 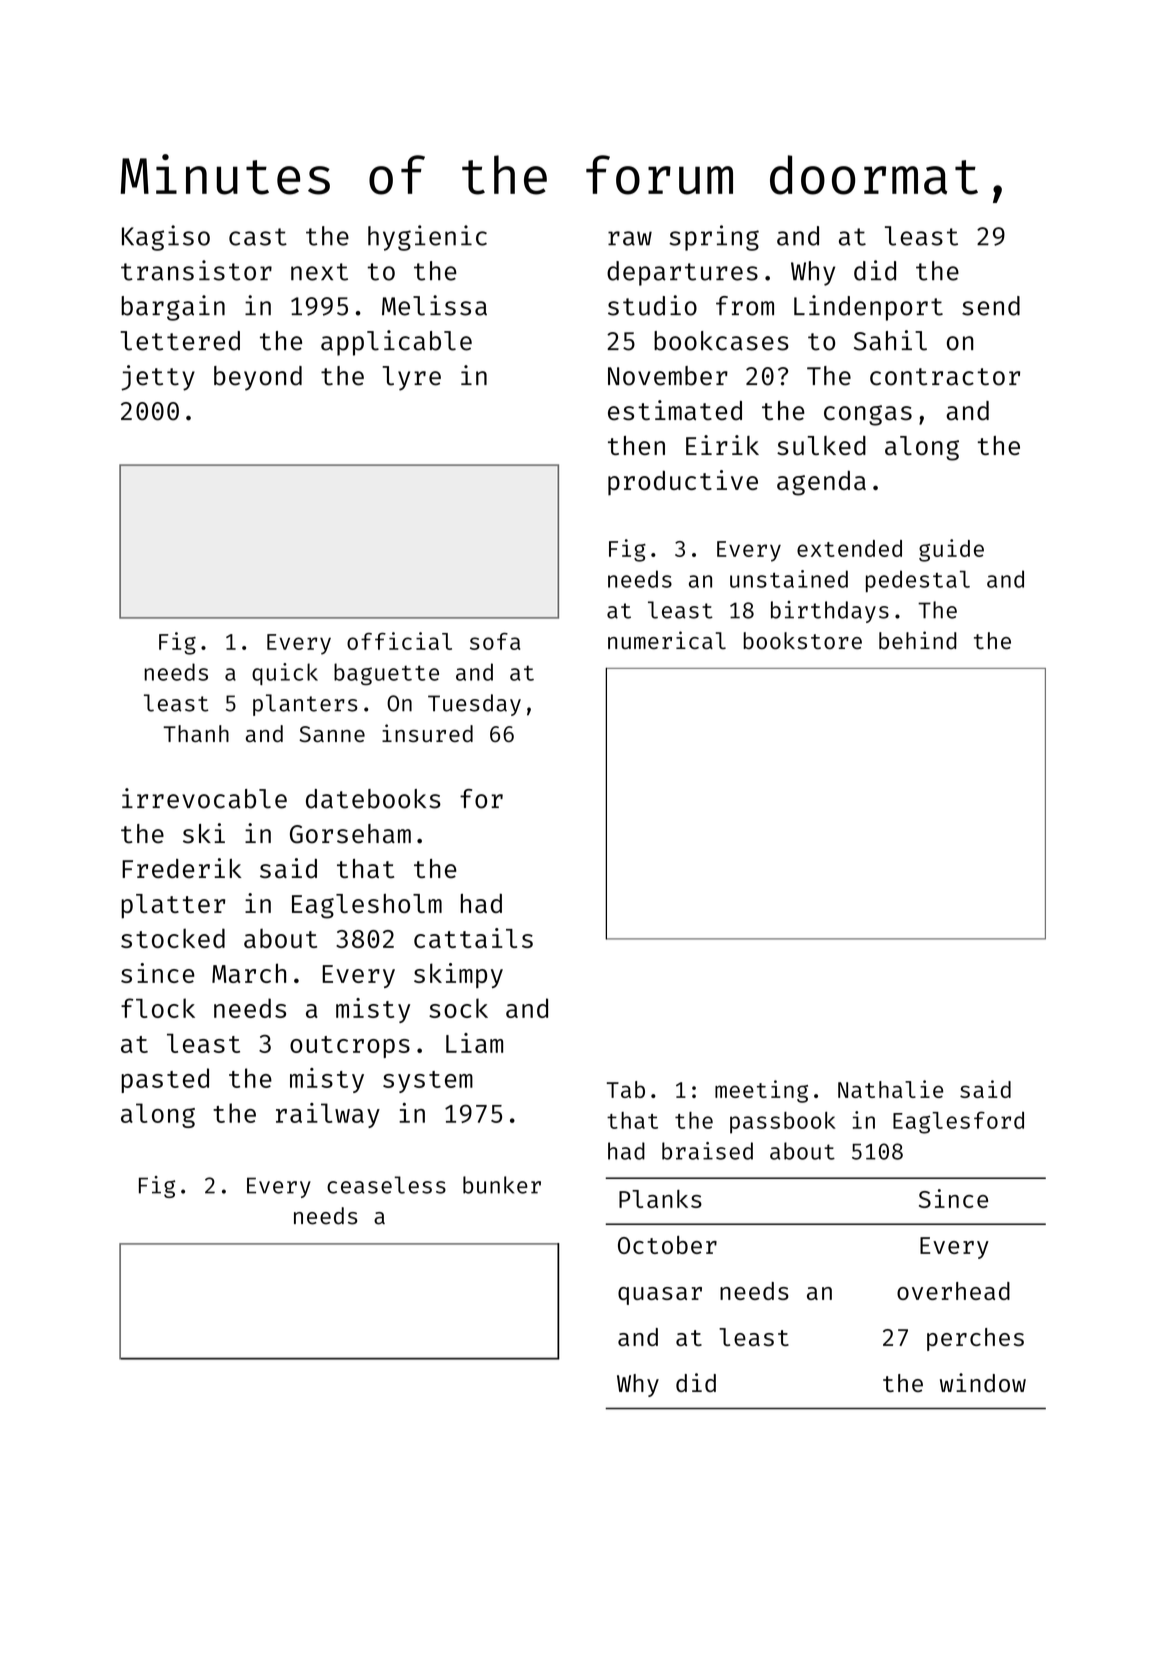 I want to click on Kagiso, so click(x=166, y=238).
